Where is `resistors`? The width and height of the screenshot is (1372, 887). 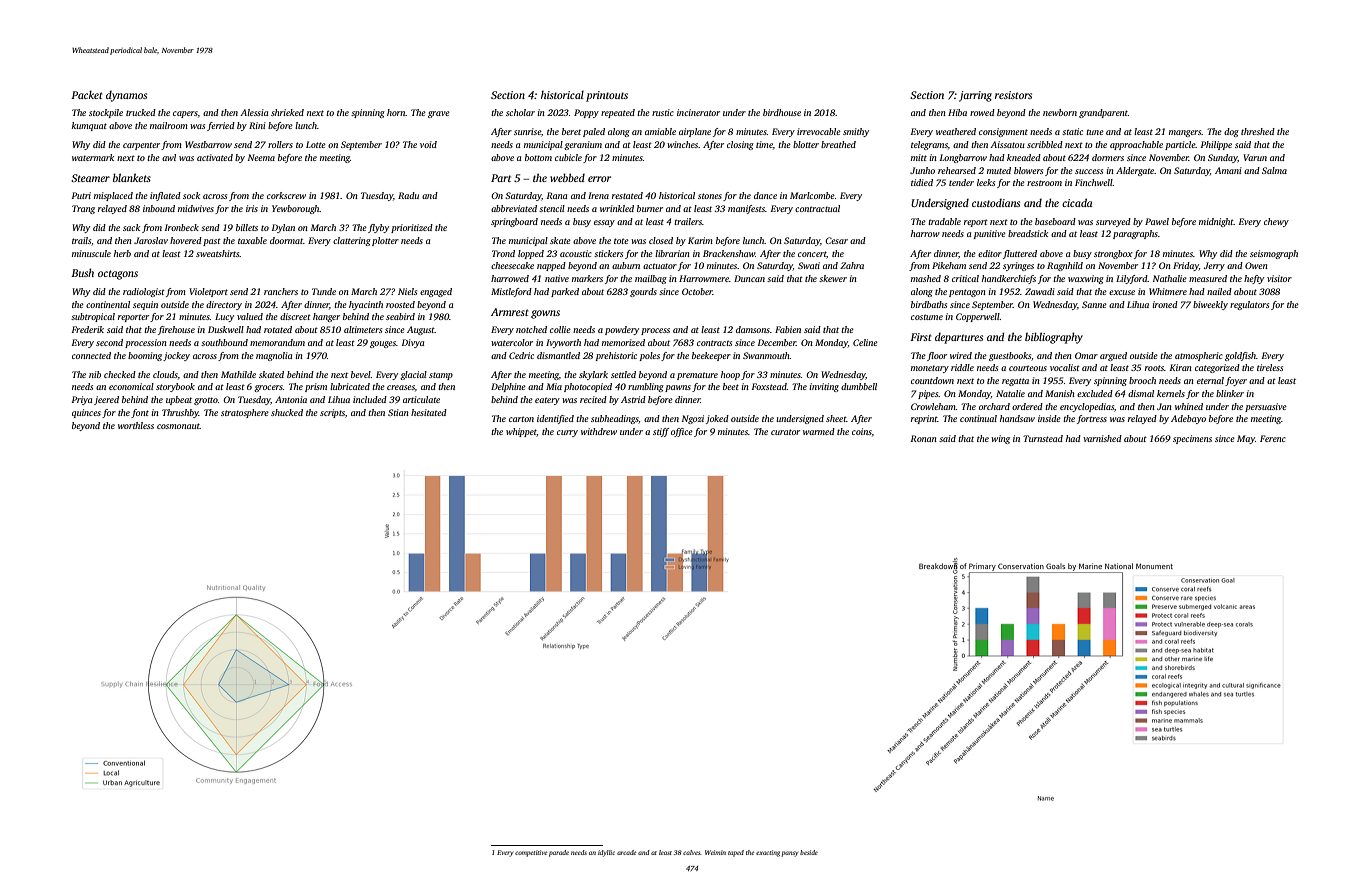 resistors is located at coordinates (1013, 95).
